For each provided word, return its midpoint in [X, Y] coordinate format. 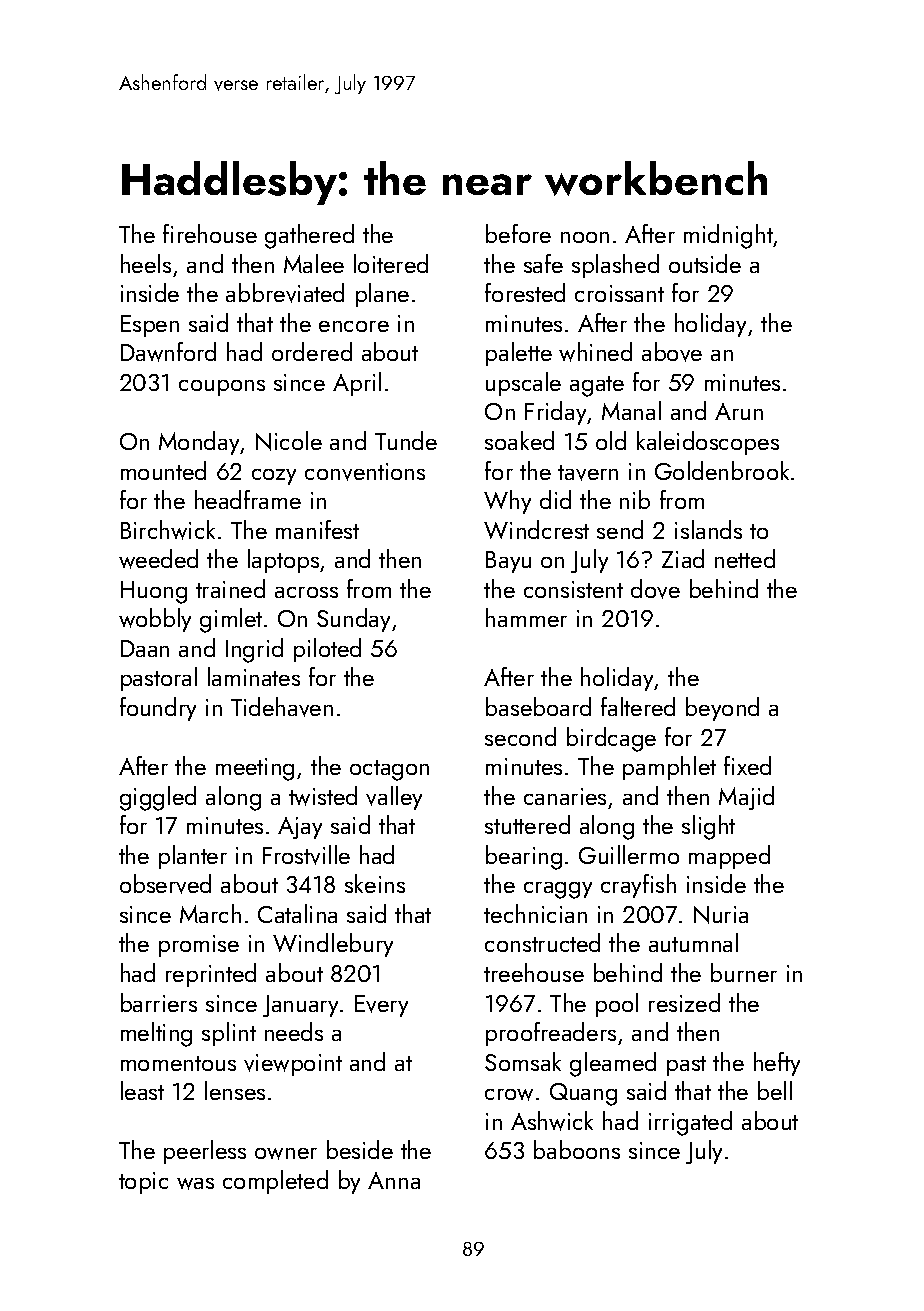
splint [229, 1034]
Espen [150, 326]
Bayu [508, 562]
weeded [158, 559]
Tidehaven [282, 707]
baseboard [538, 706]
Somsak [523, 1061]
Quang [583, 1094]
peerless [205, 1152]
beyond [722, 709]
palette [519, 354]
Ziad [683, 558]
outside [705, 263]
